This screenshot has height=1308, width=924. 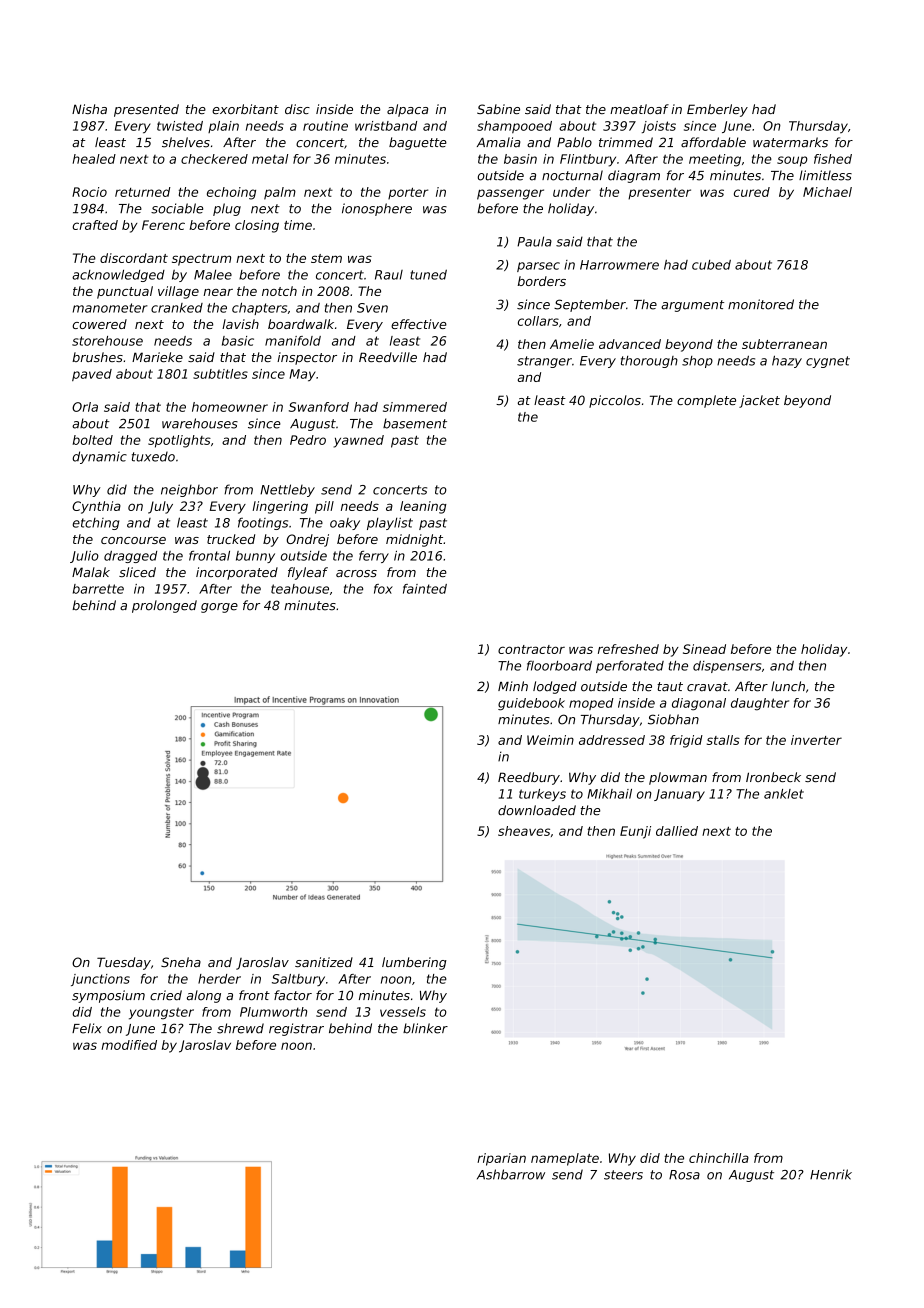 I want to click on Nettleby, so click(x=287, y=490).
